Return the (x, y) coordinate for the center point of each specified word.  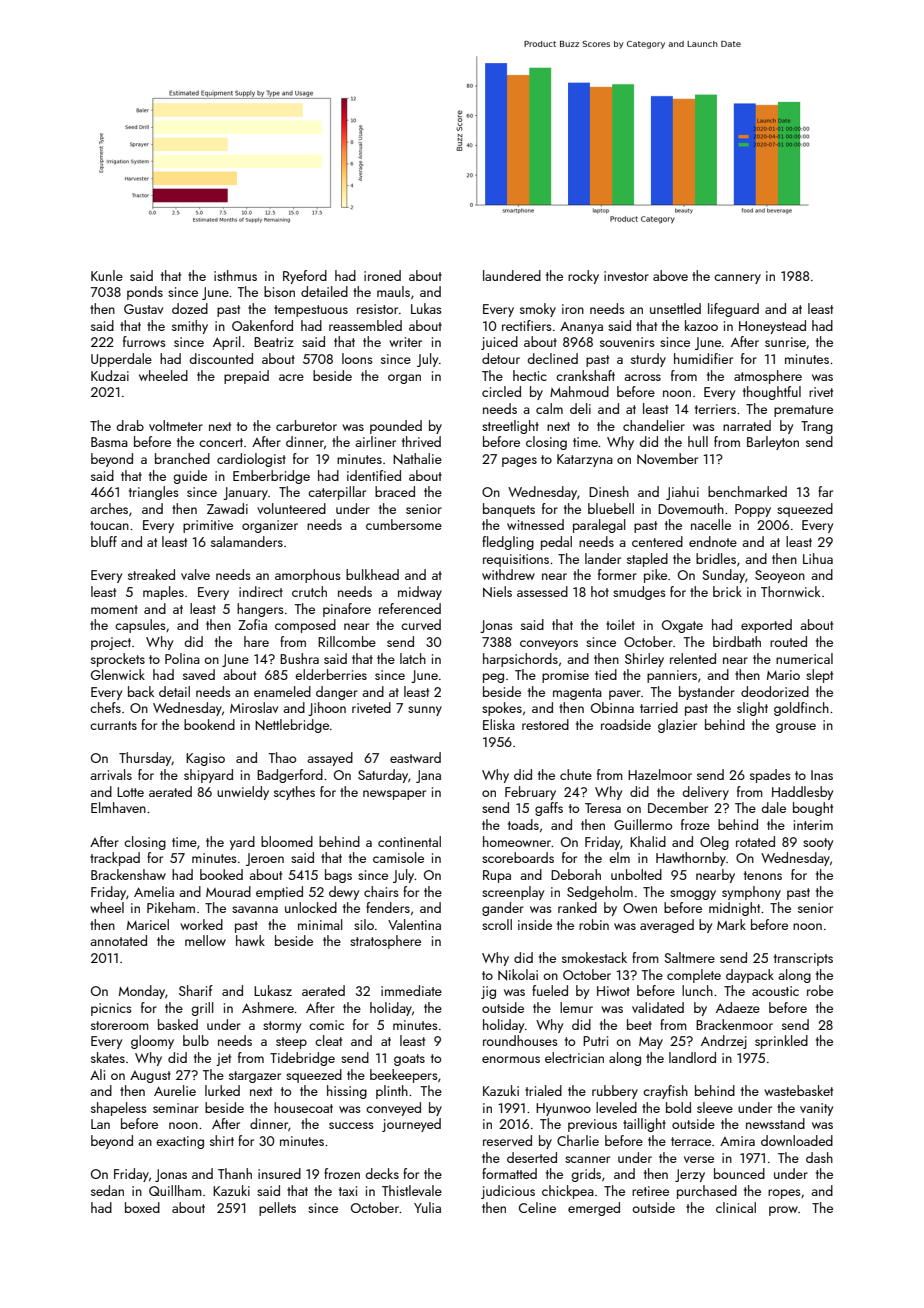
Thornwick (790, 591)
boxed (142, 1207)
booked (221, 874)
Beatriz (274, 342)
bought (813, 809)
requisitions (516, 560)
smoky (538, 310)
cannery (737, 279)
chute (576, 774)
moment (114, 609)
